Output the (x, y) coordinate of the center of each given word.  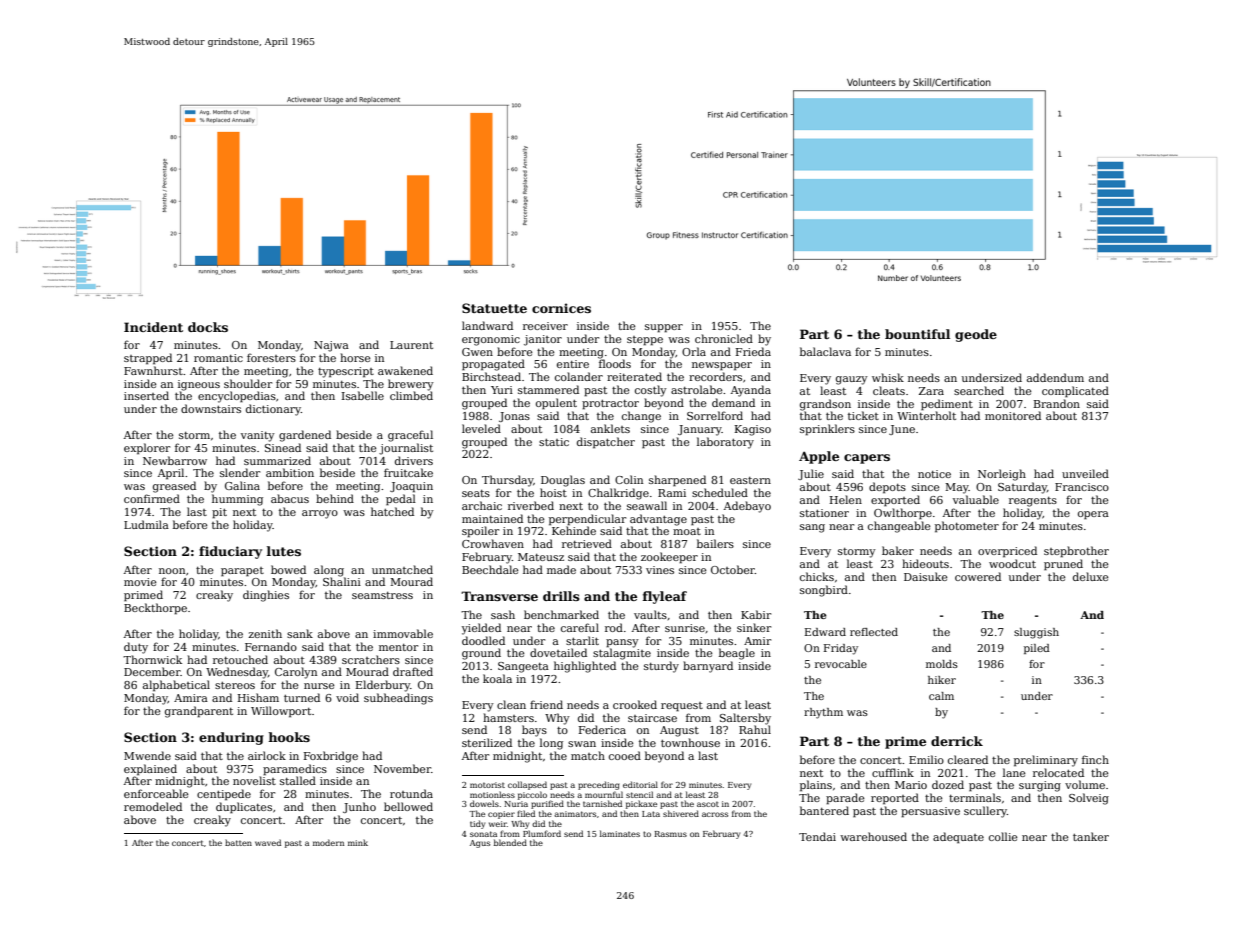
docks (208, 327)
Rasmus (670, 834)
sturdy (661, 667)
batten (238, 842)
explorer (147, 448)
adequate (958, 837)
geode (976, 335)
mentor (398, 647)
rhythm (823, 713)
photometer (967, 526)
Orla (694, 351)
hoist (553, 492)
